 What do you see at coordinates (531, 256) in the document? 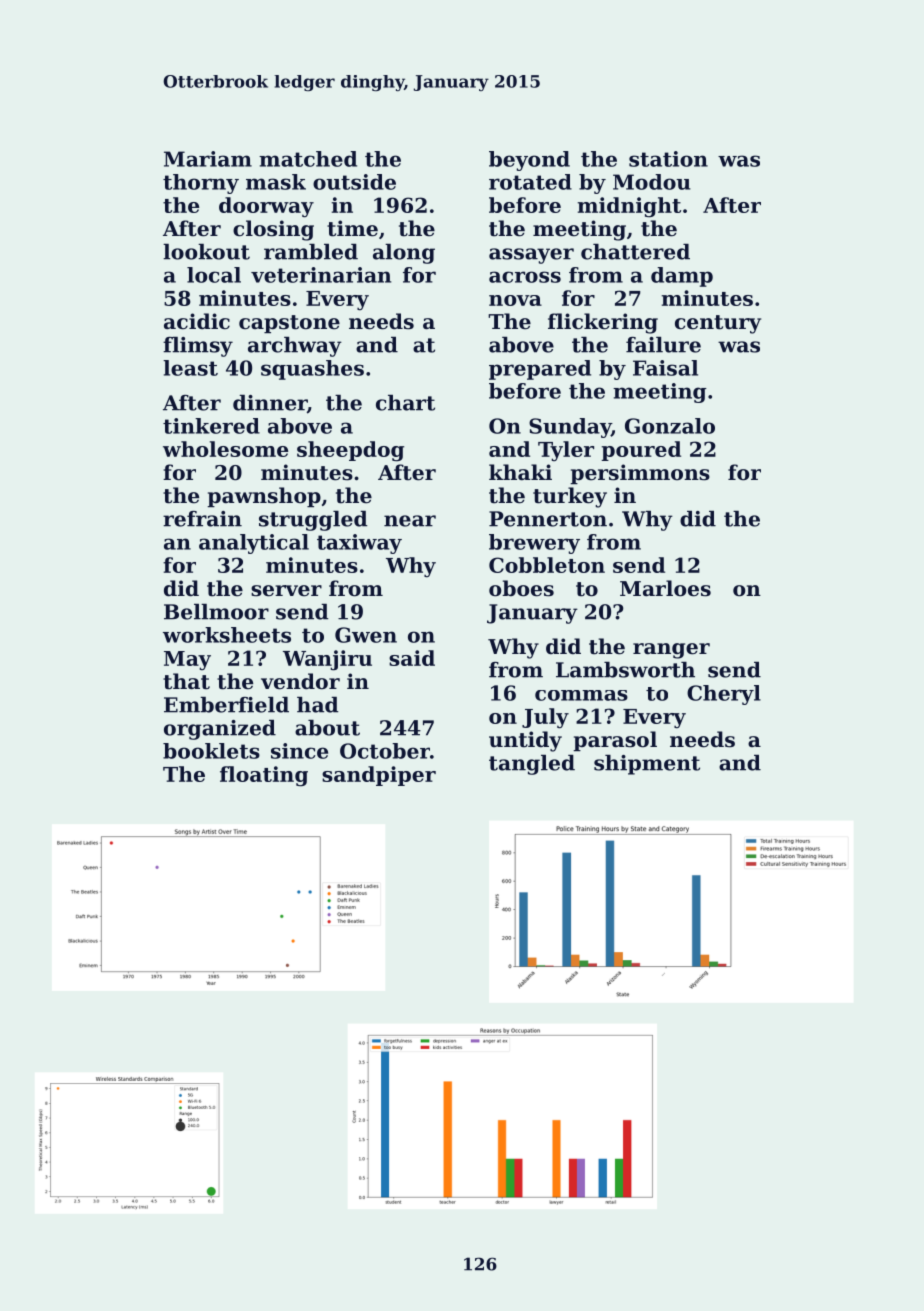
I see `assayer` at bounding box center [531, 256].
